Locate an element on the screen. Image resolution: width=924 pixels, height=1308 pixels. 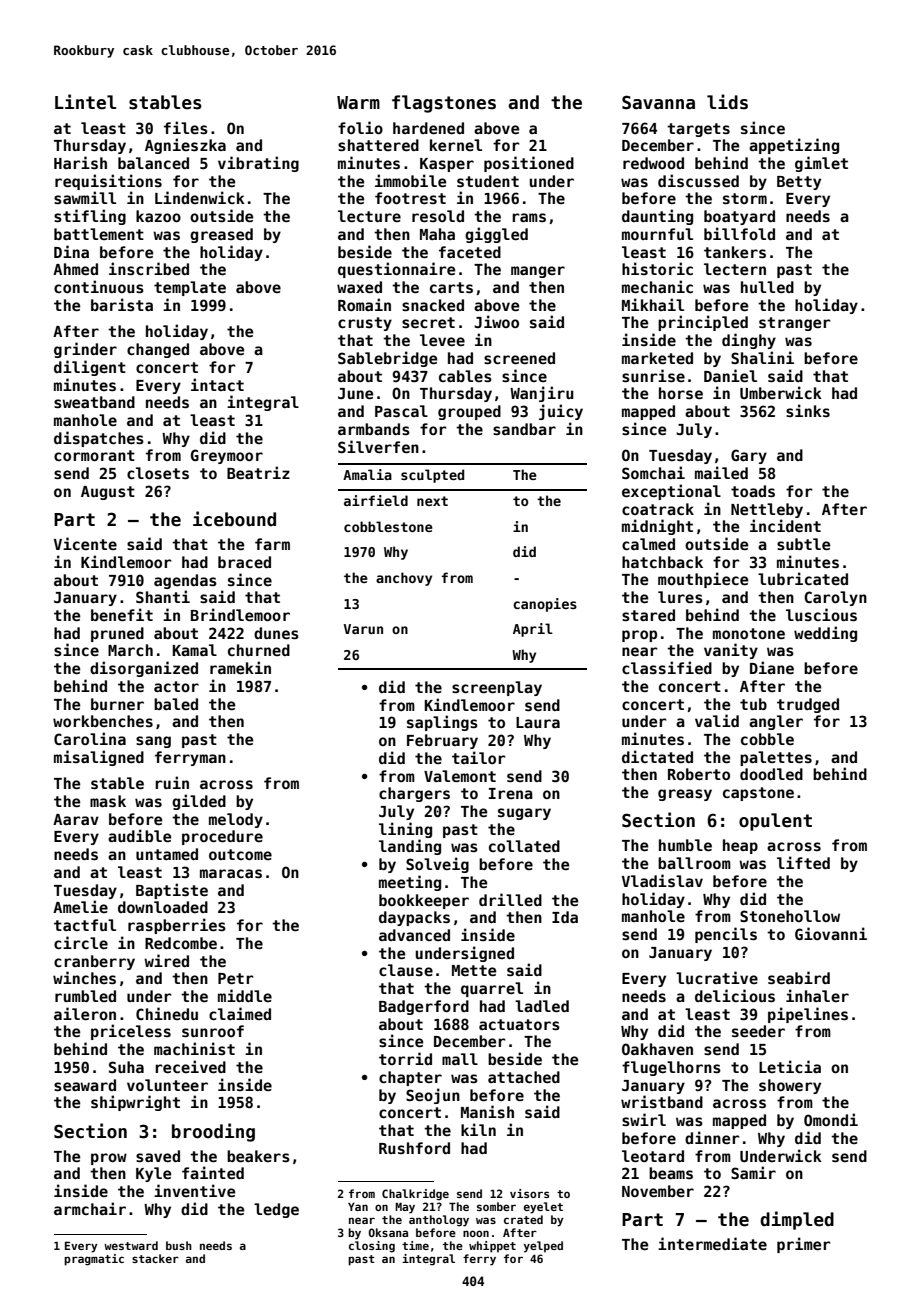
cranberry is located at coordinates (94, 962).
